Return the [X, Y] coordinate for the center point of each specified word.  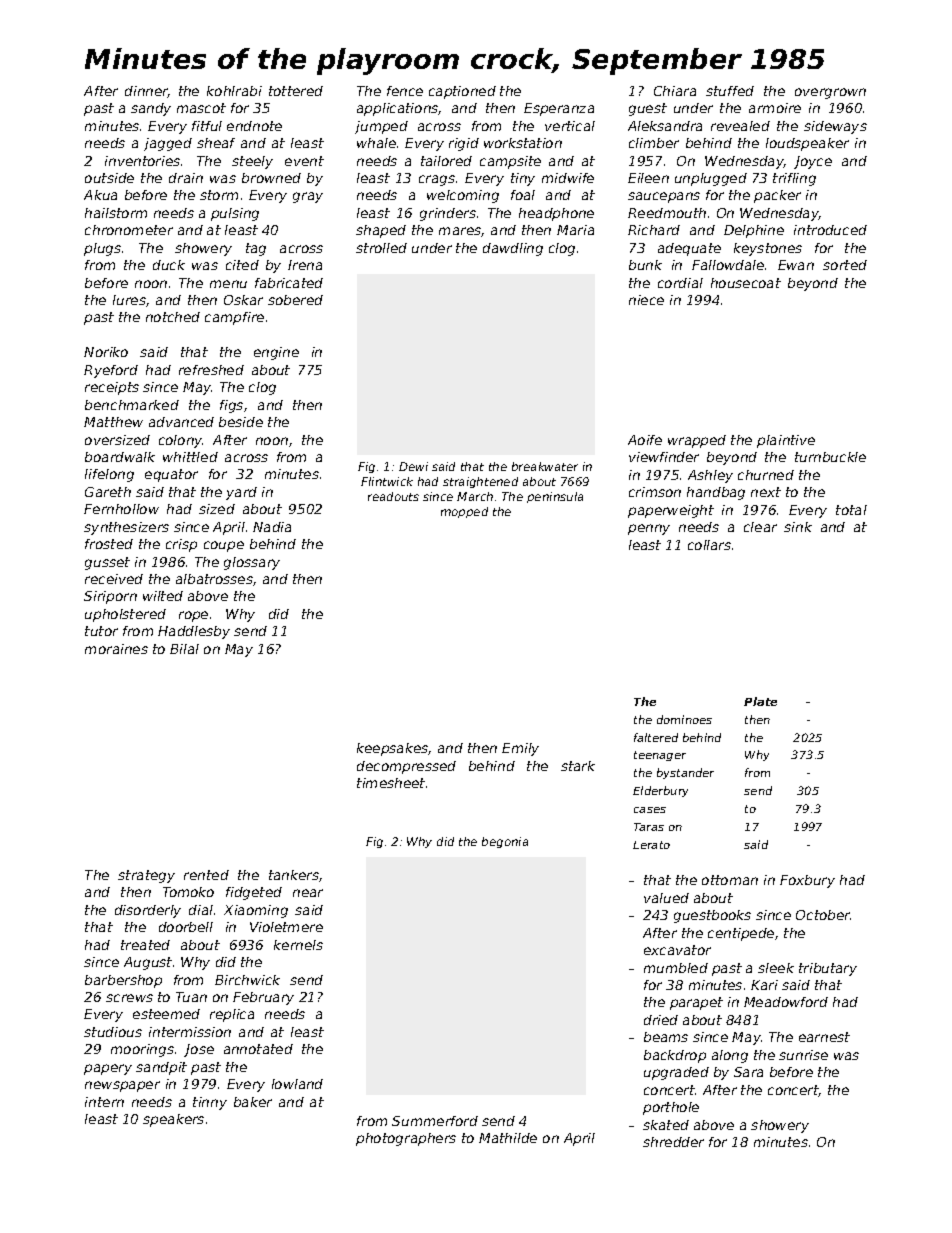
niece [646, 300]
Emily [520, 749]
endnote [254, 126]
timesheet [391, 783]
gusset [107, 563]
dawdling [513, 249]
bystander [685, 773]
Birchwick [247, 980]
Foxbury [807, 881]
